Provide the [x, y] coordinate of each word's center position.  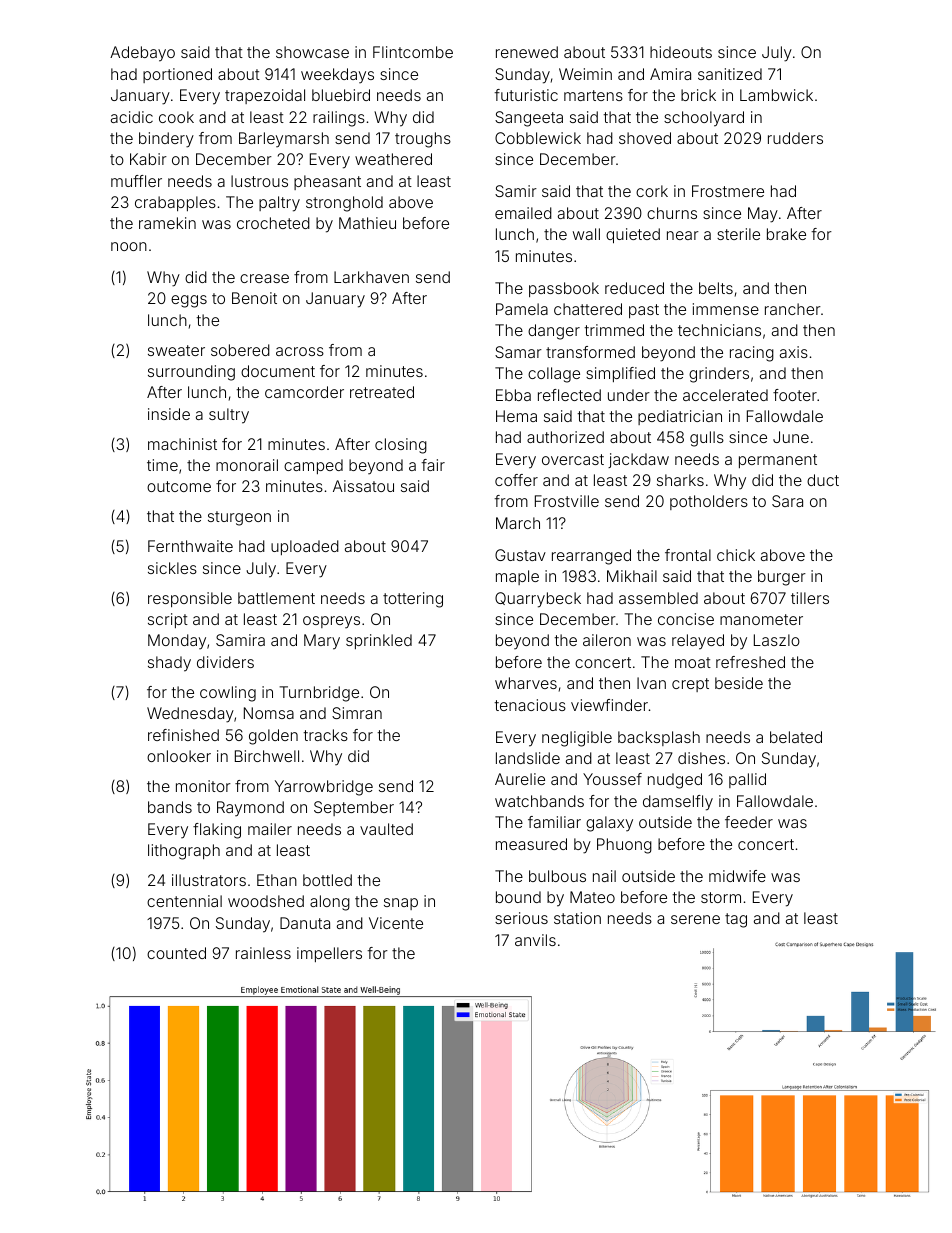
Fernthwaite [190, 546]
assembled [658, 598]
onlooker [179, 756]
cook [176, 117]
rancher [793, 309]
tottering [413, 600]
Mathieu [367, 223]
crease [264, 278]
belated [796, 737]
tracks [325, 735]
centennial [184, 901]
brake [786, 234]
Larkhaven [371, 277]
